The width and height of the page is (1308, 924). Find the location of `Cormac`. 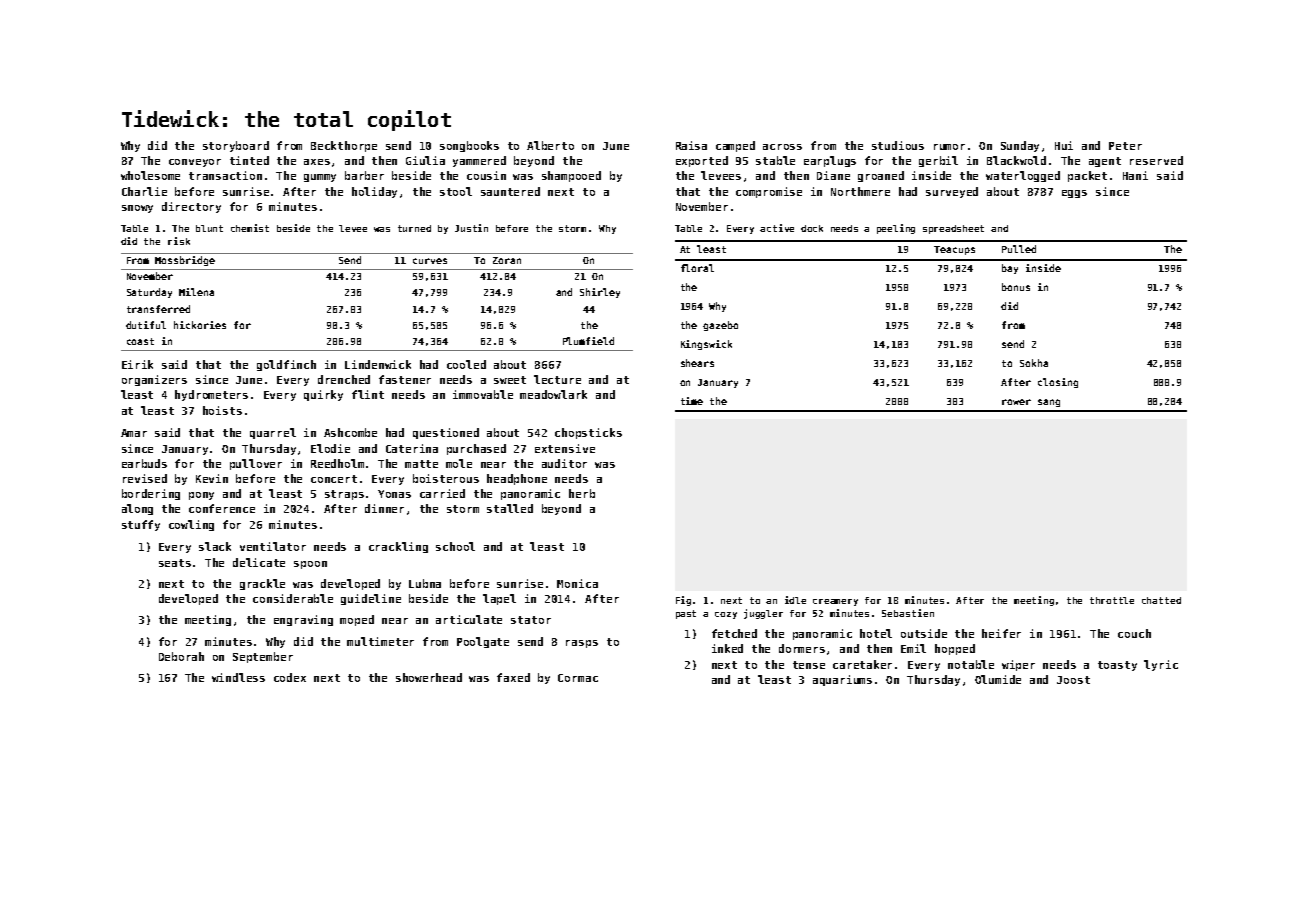

Cormac is located at coordinates (578, 678).
